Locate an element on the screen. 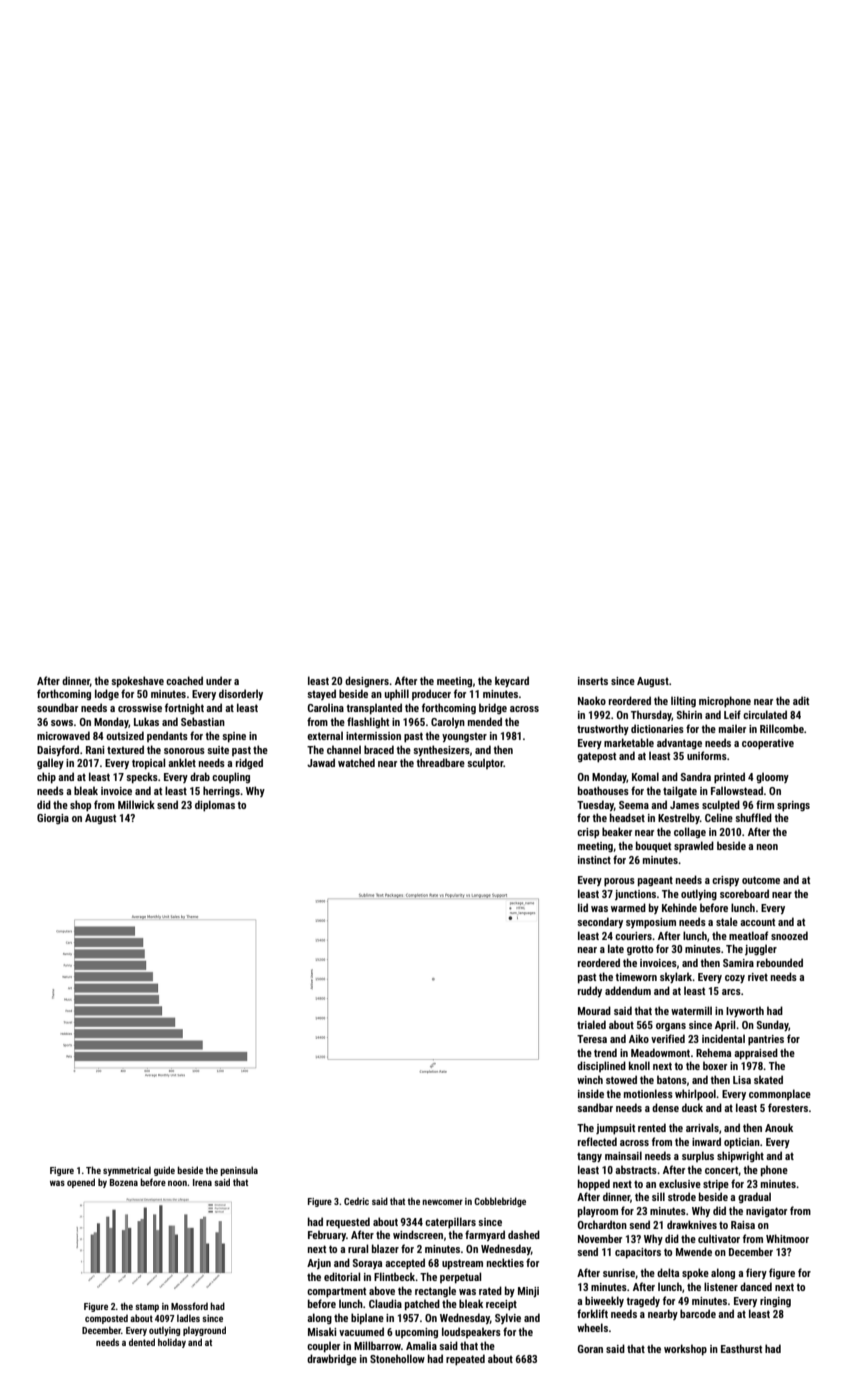  trialed is located at coordinates (591, 1024).
